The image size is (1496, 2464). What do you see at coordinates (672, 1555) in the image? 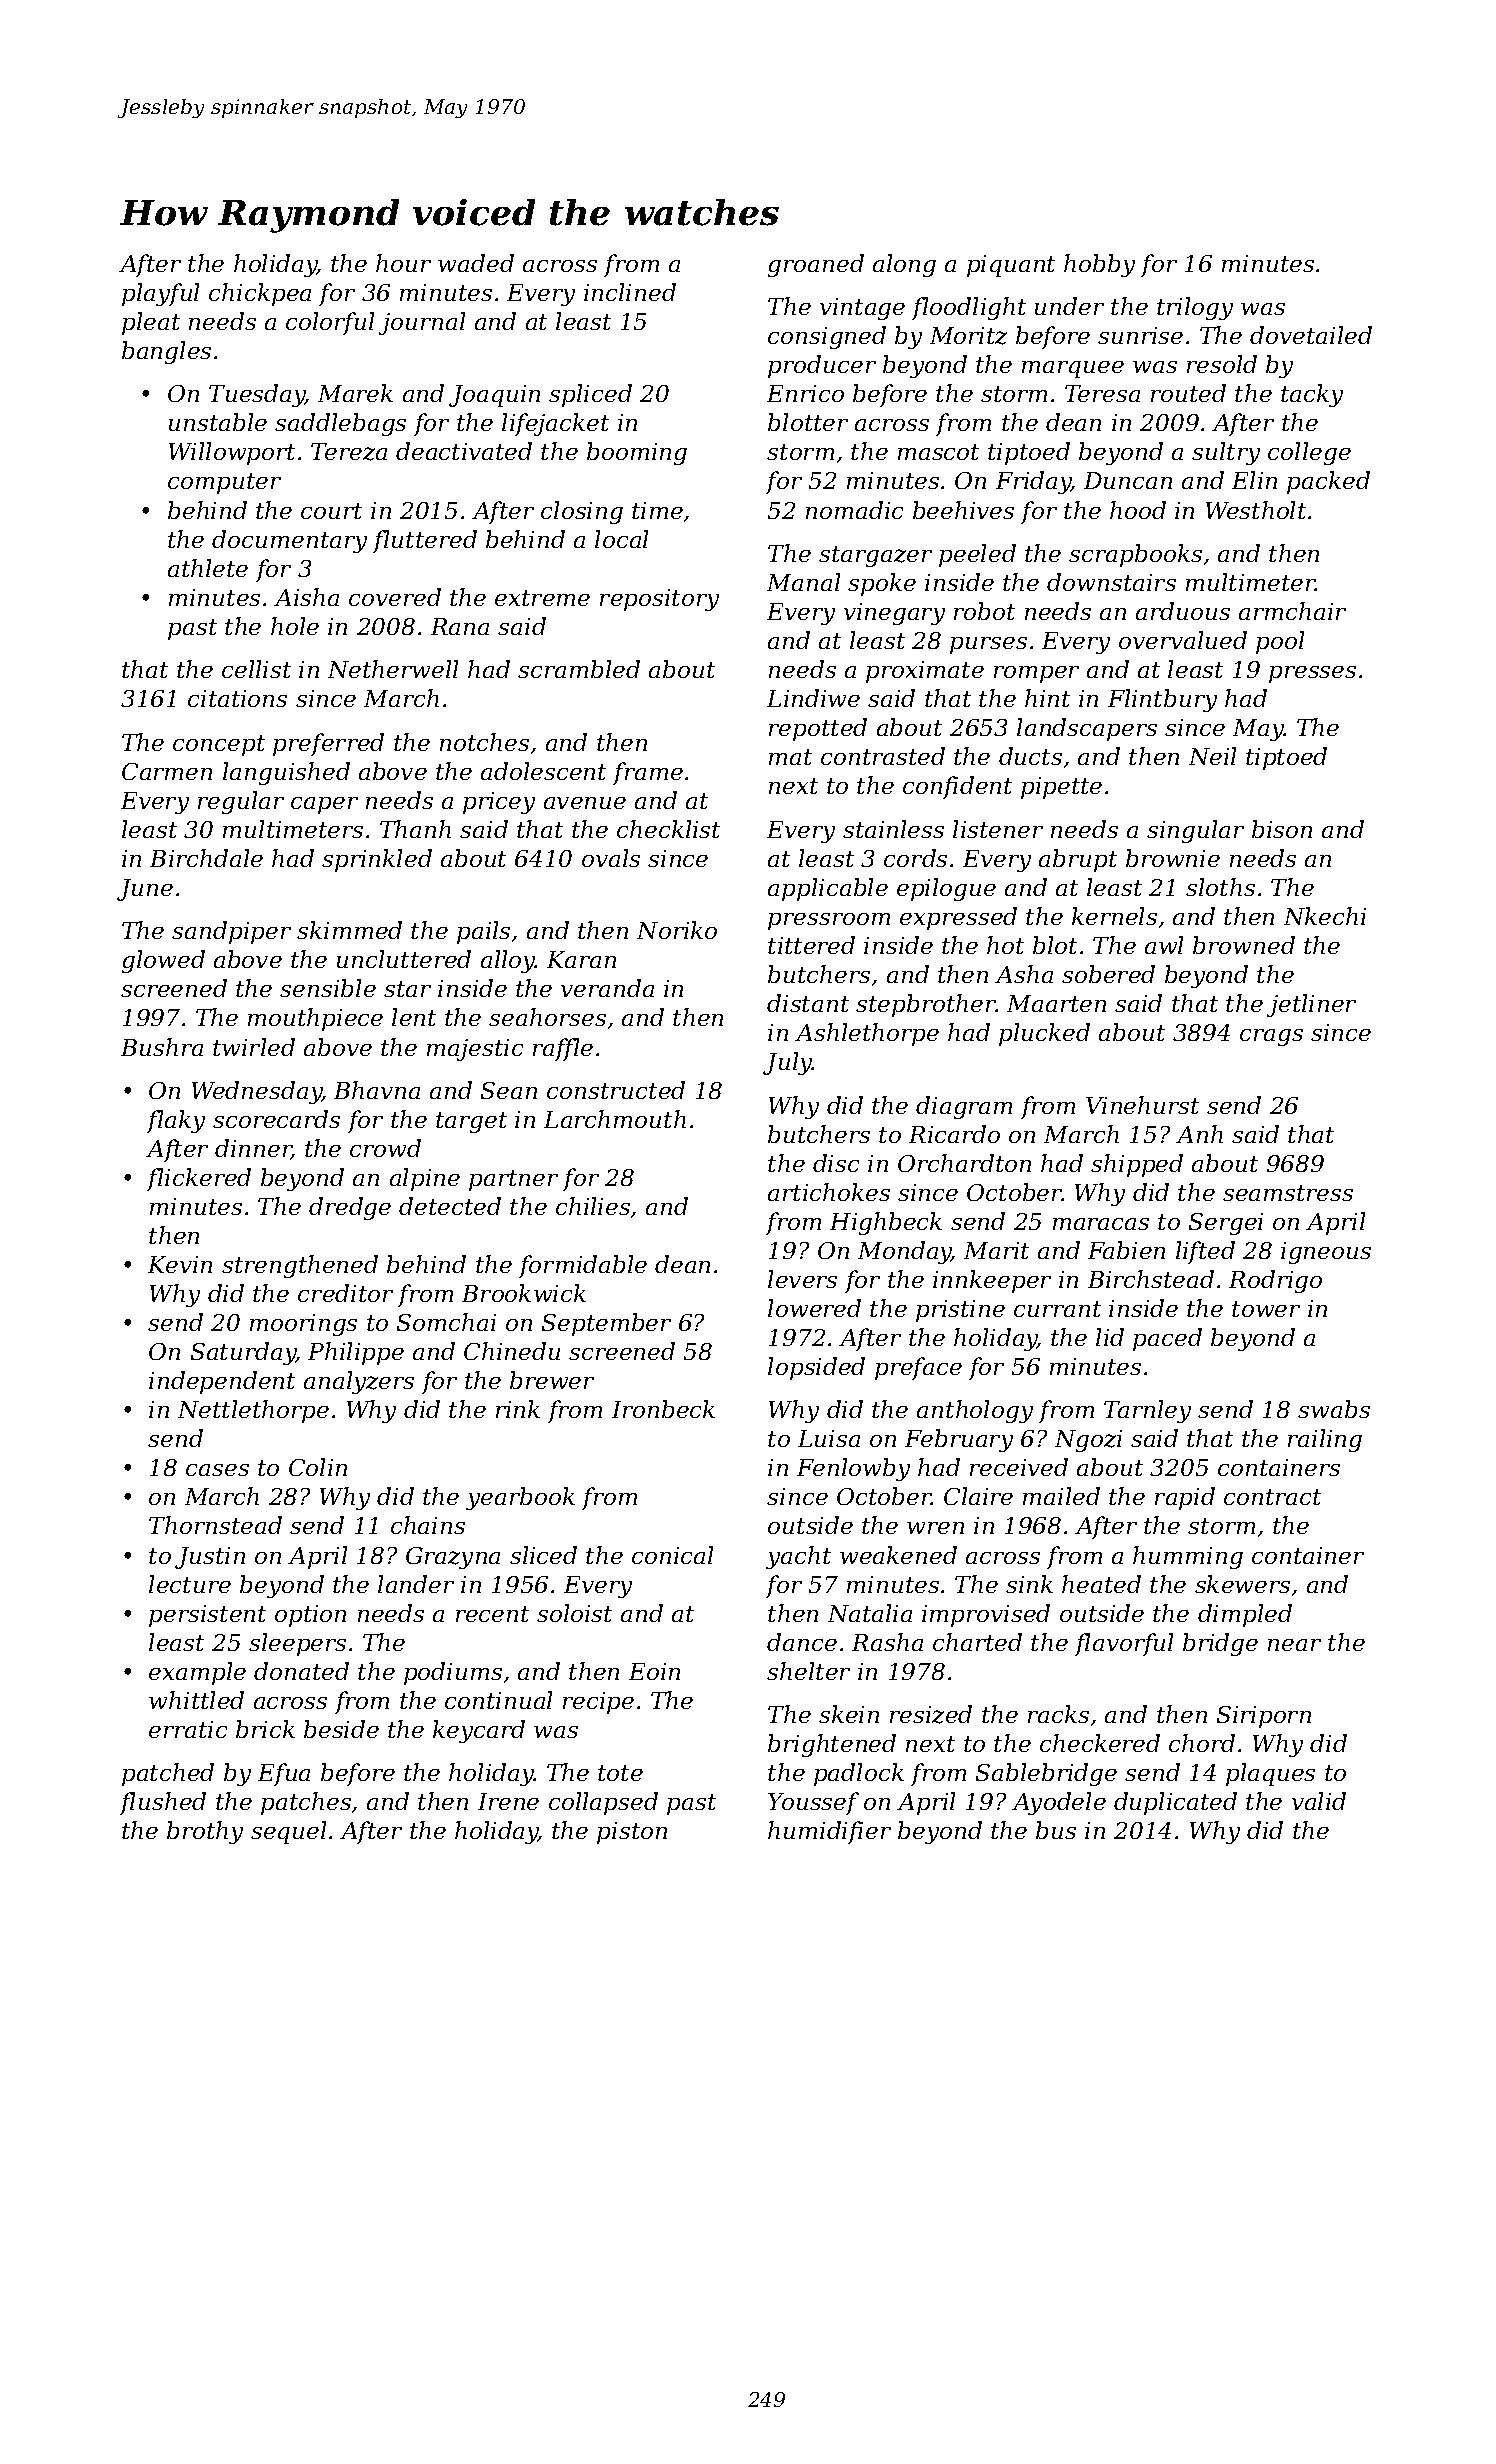
I see `conical` at bounding box center [672, 1555].
